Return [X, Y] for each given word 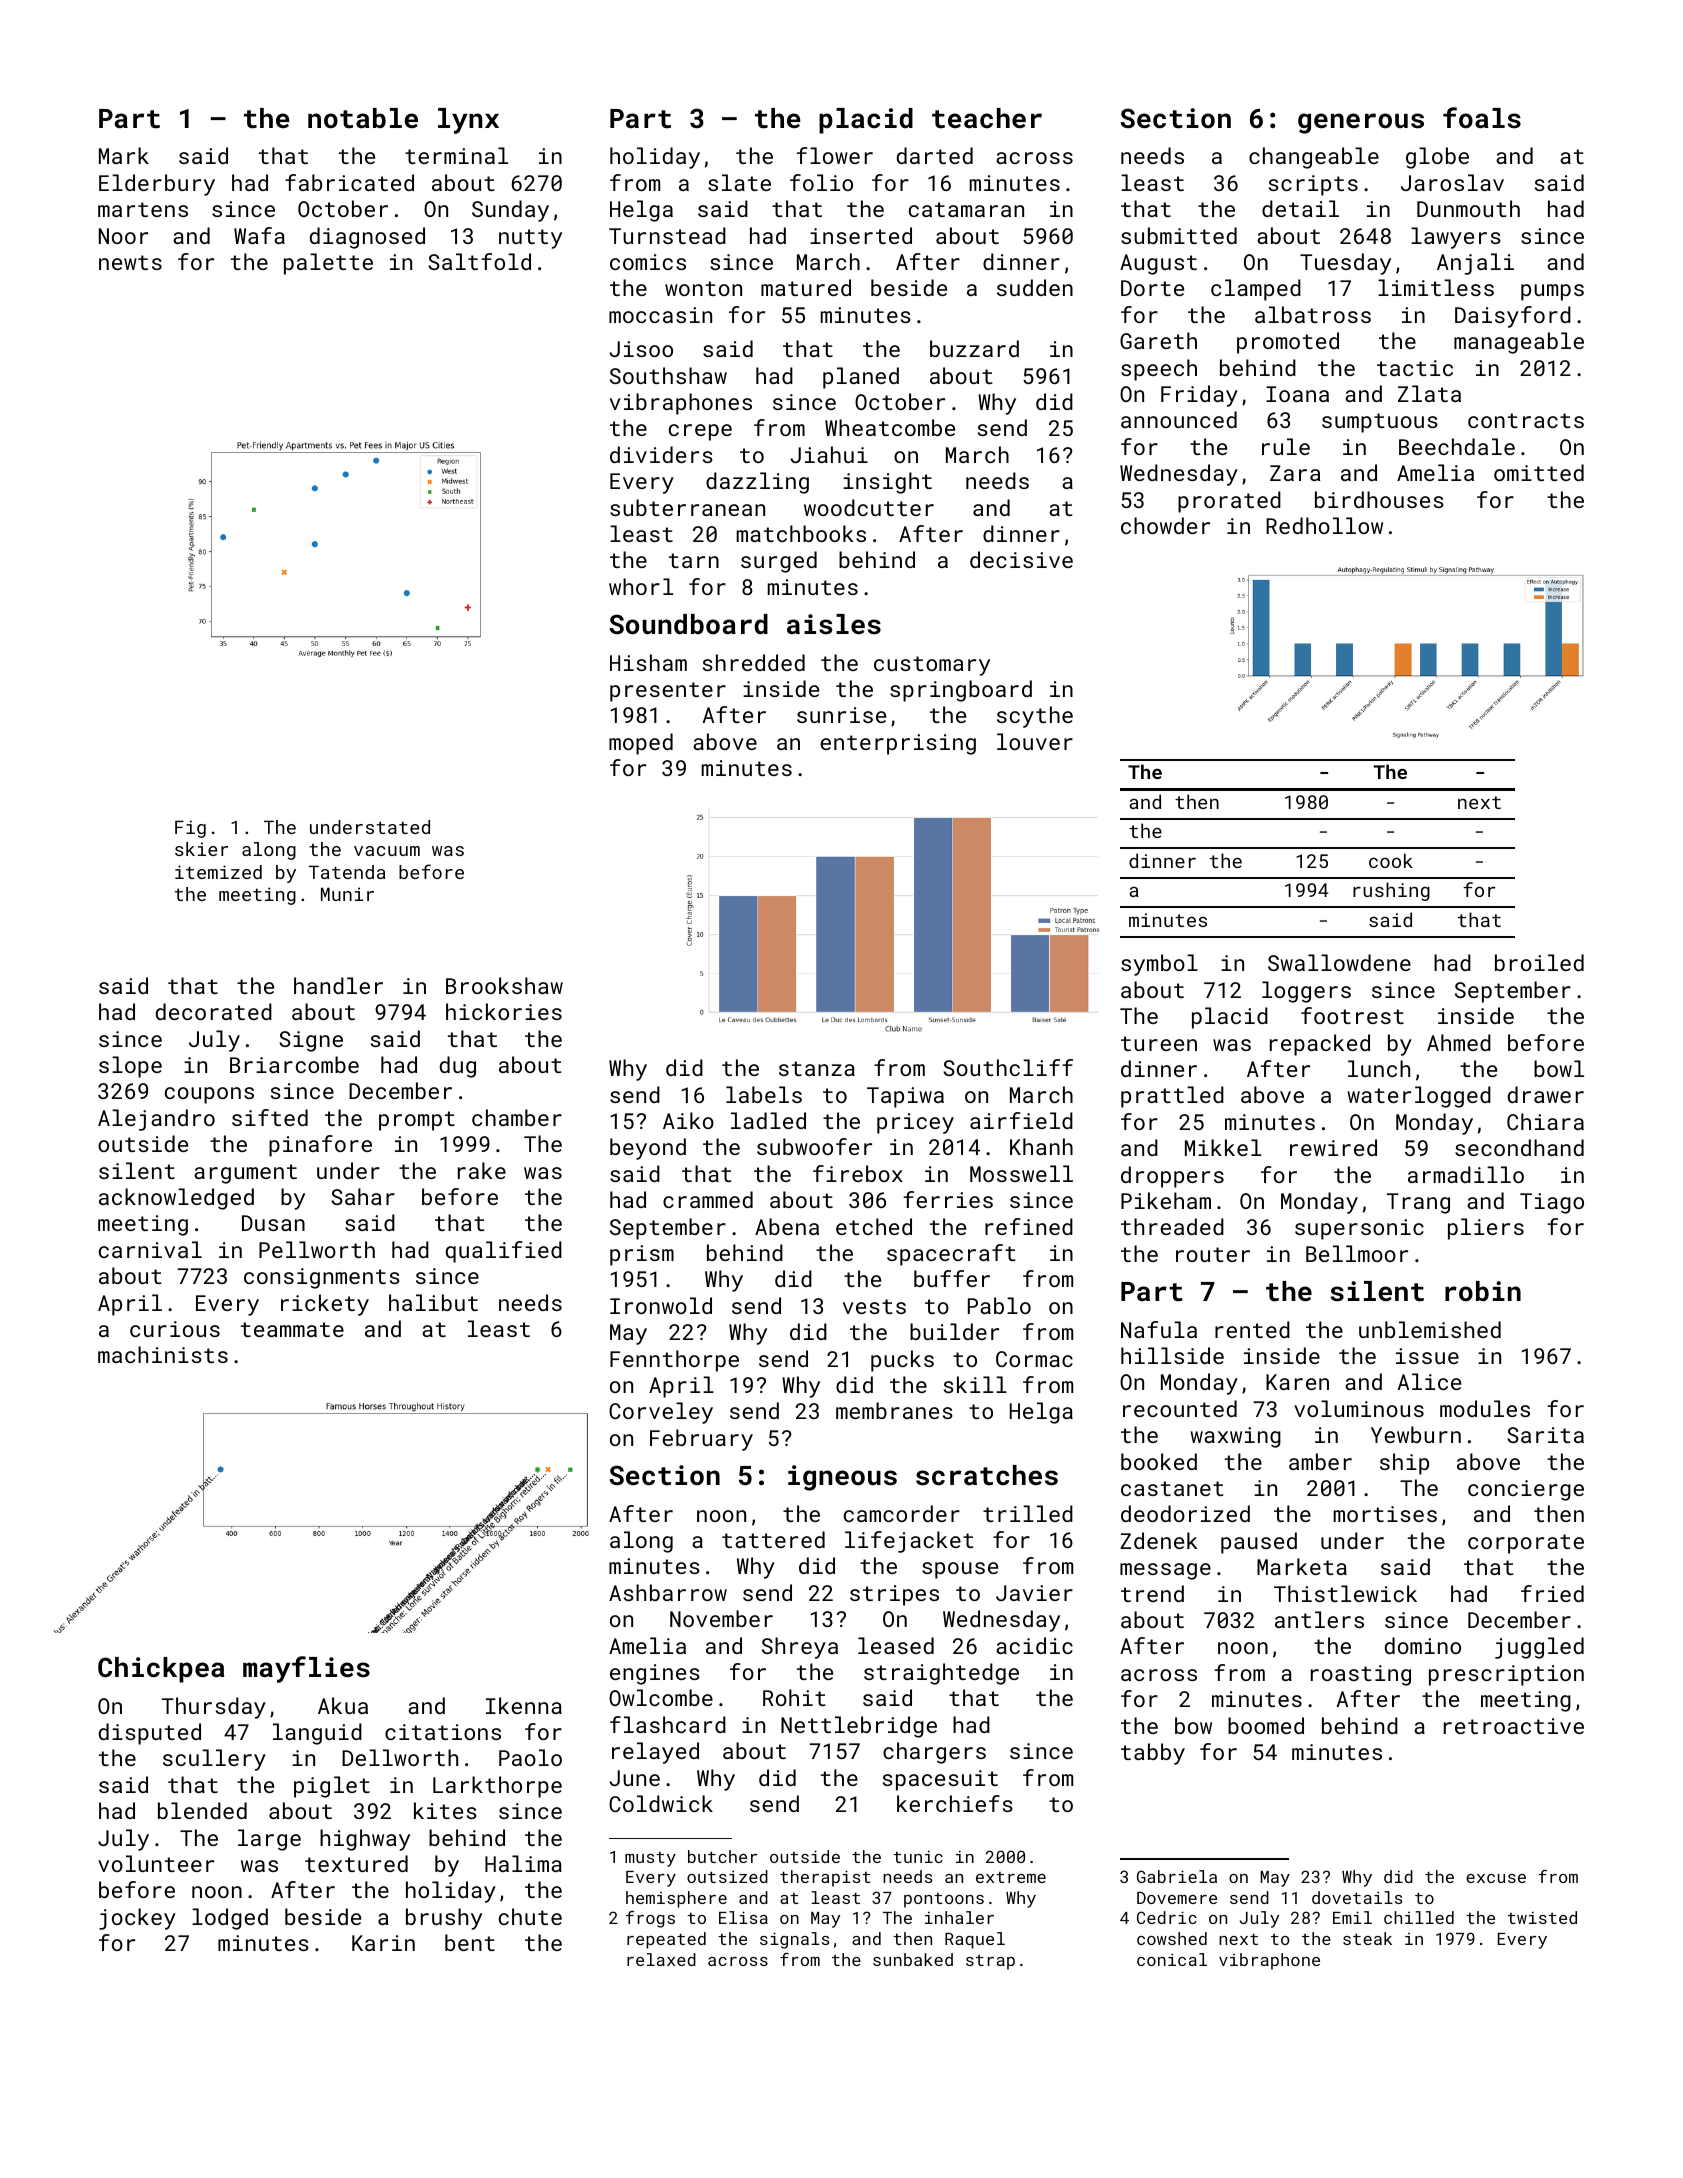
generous [1361, 123]
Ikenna [524, 1705]
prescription [1506, 1675]
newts [130, 262]
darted [935, 155]
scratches [987, 1475]
